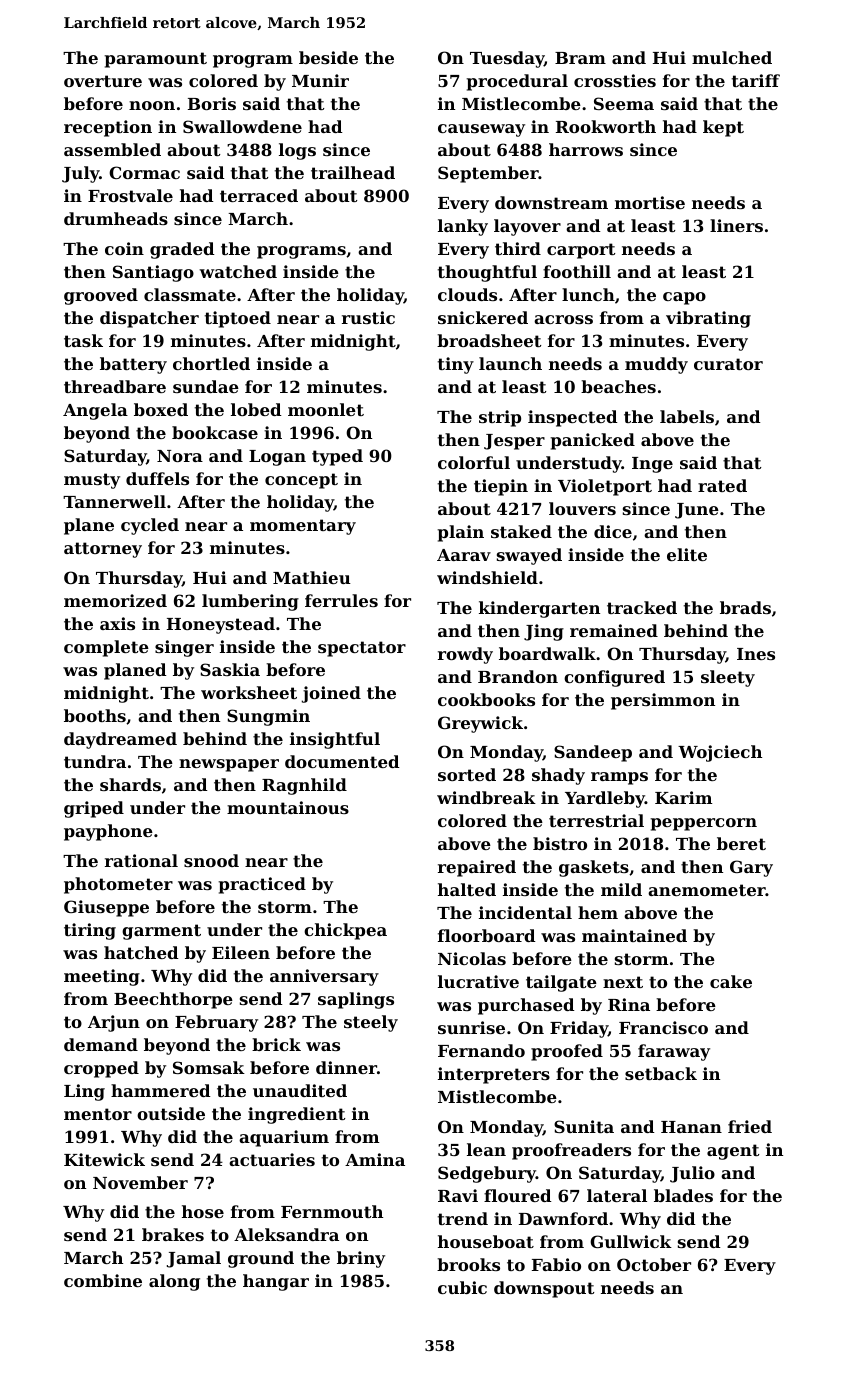  What do you see at coordinates (472, 958) in the screenshot?
I see `Nicolas` at bounding box center [472, 958].
